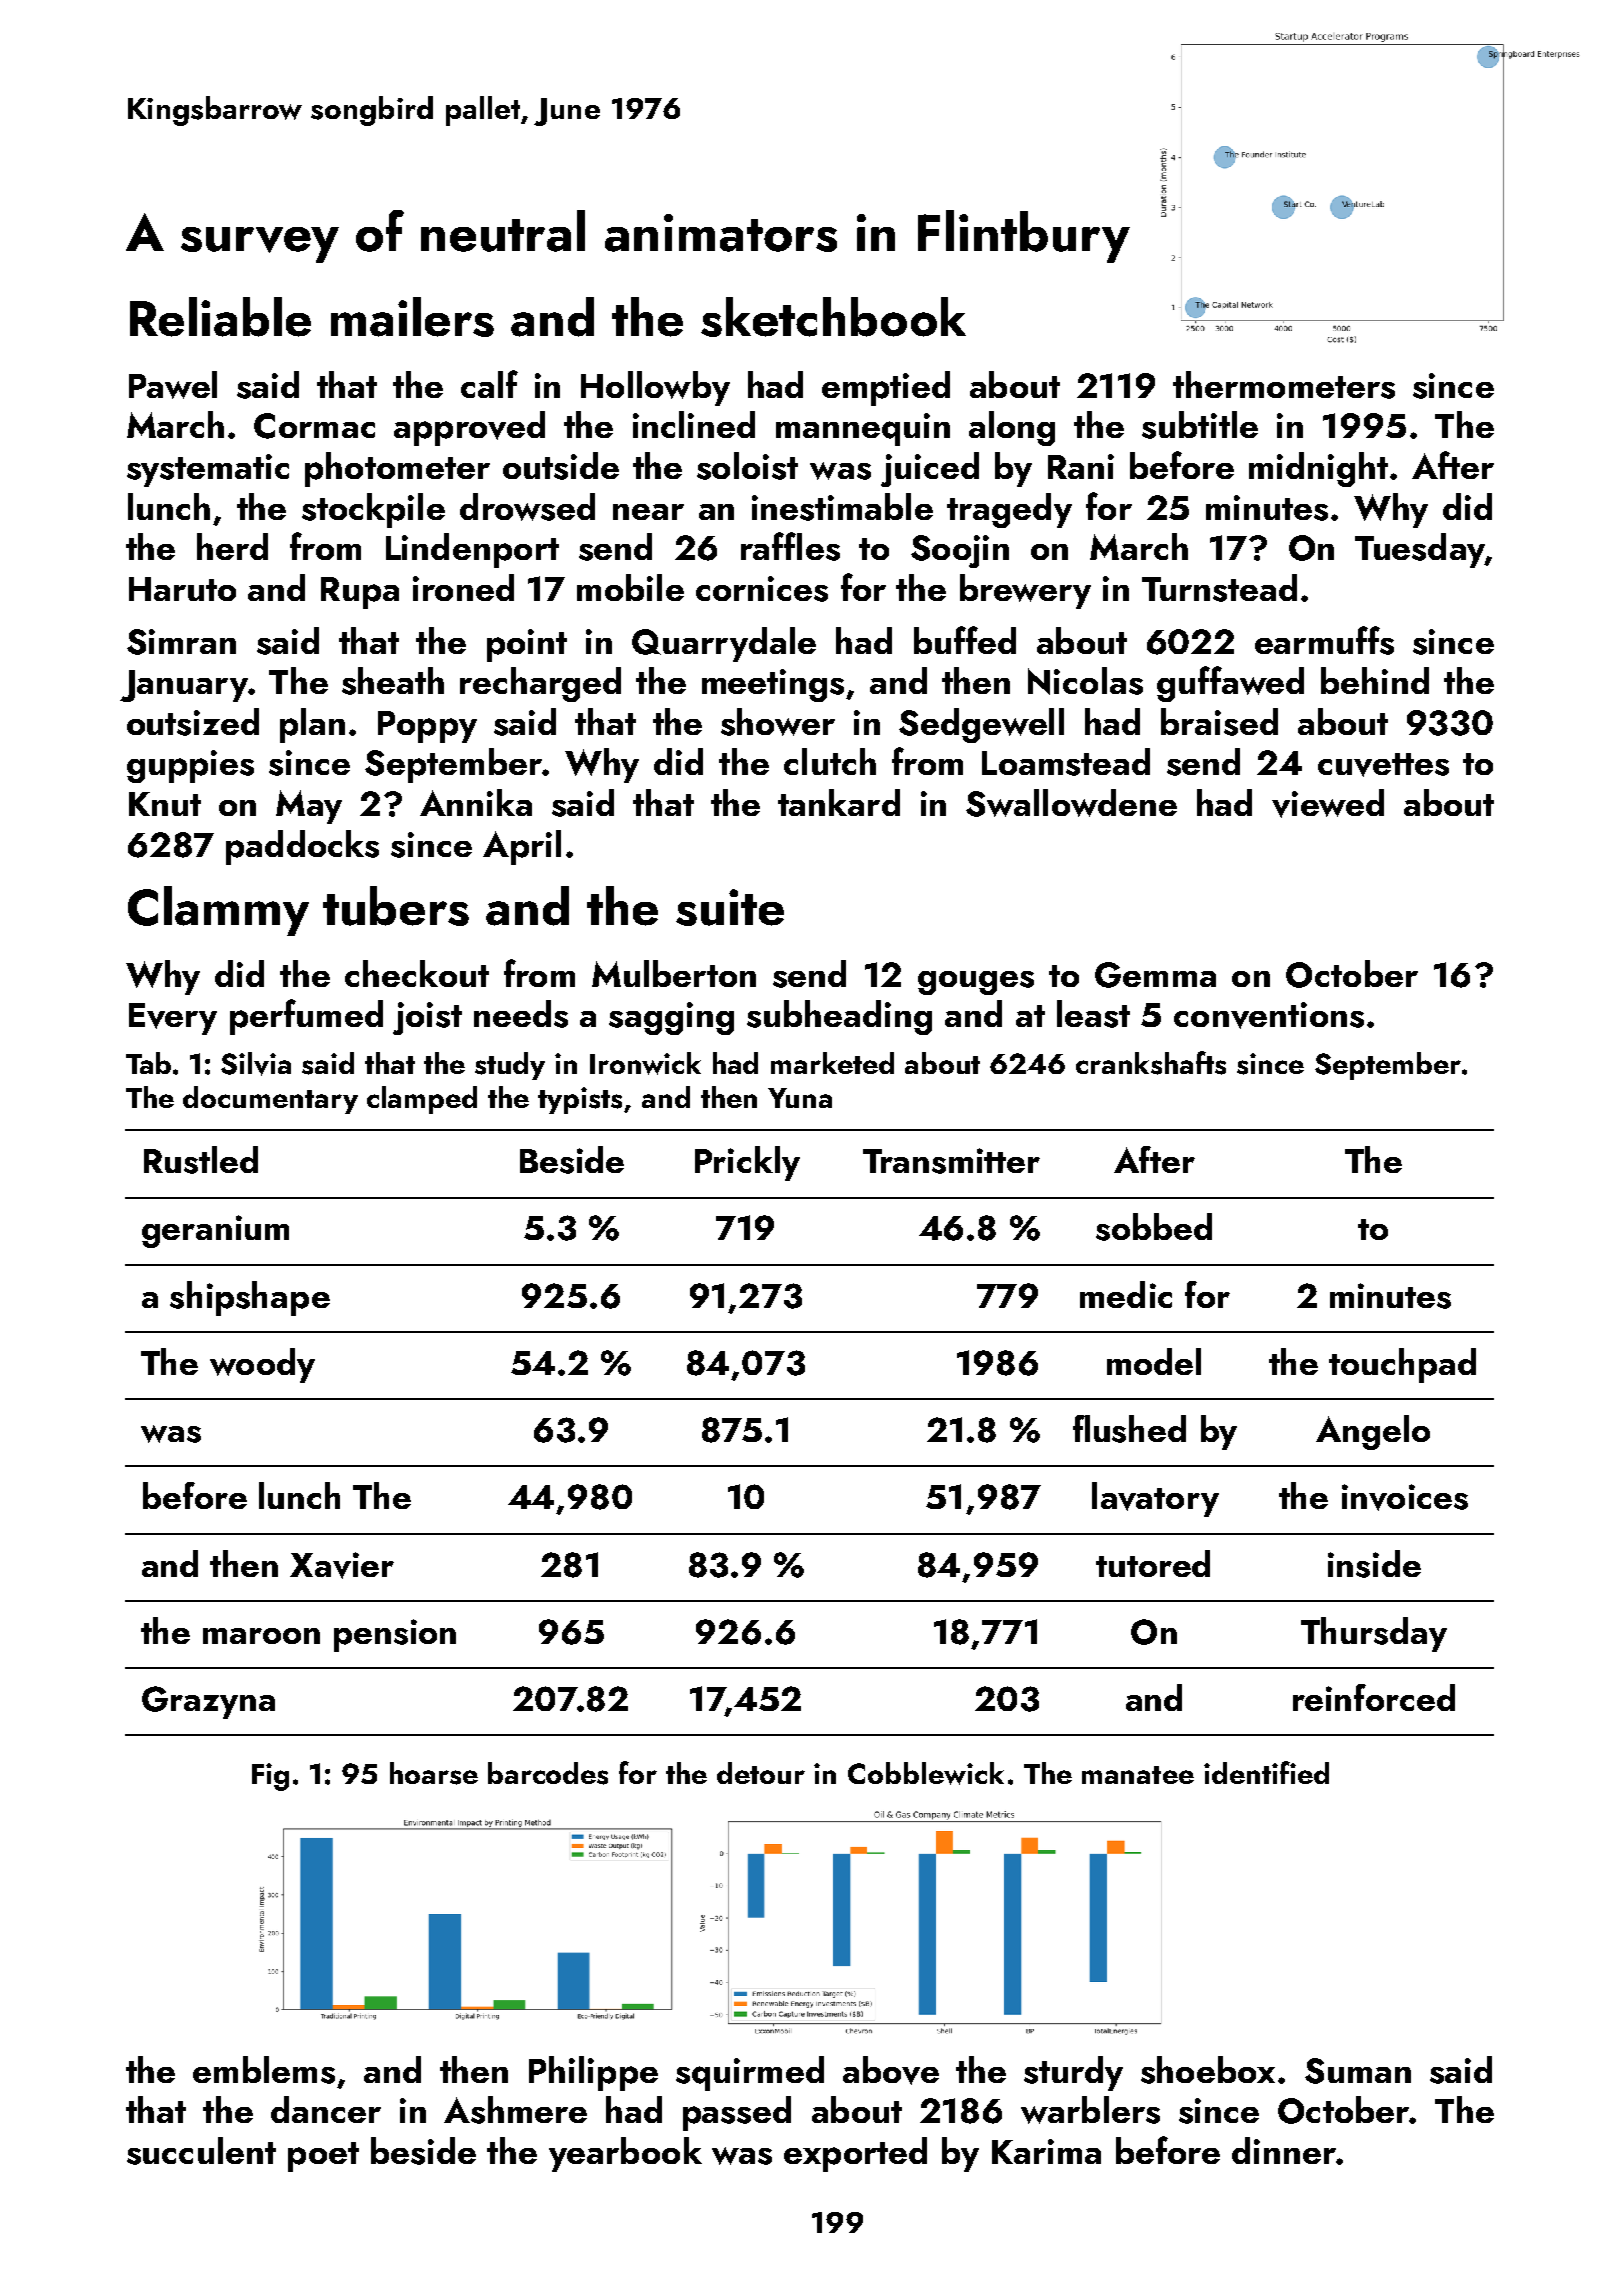  Describe the element at coordinates (1219, 588) in the screenshot. I see `Turnstead` at that location.
